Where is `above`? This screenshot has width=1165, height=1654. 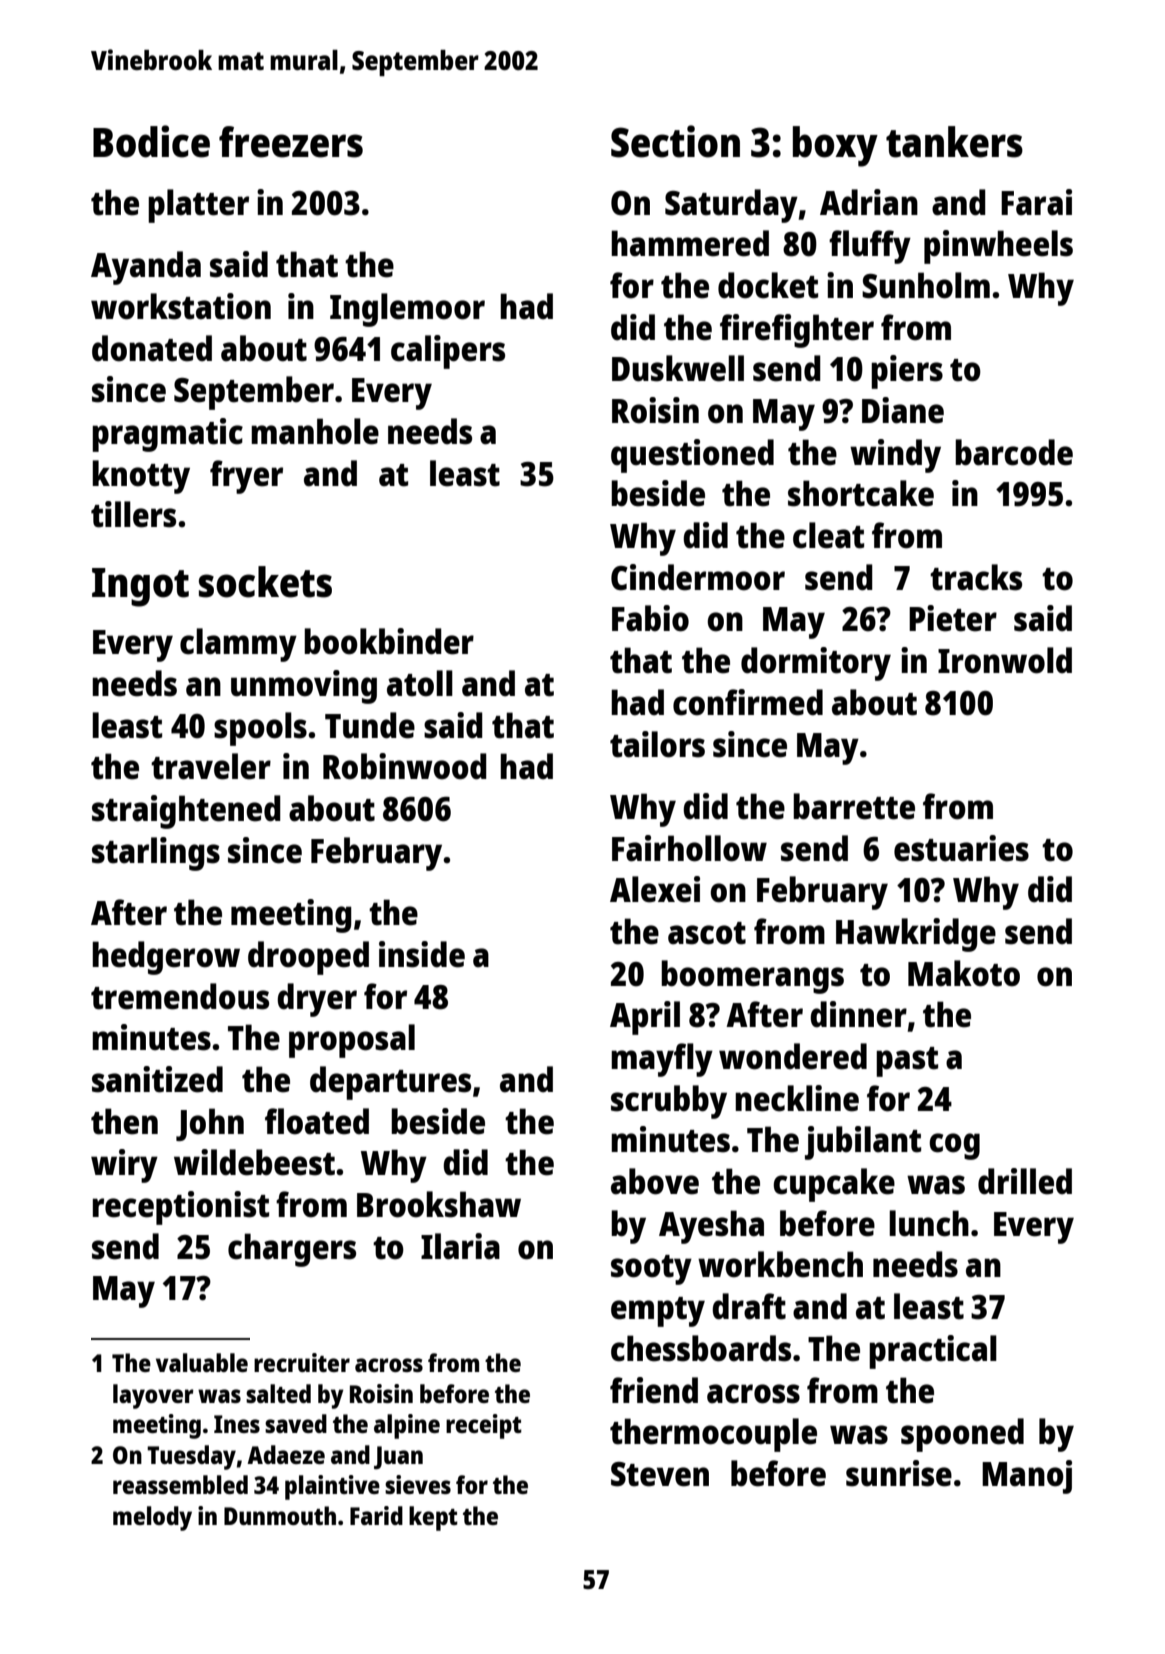 above is located at coordinates (655, 1181).
